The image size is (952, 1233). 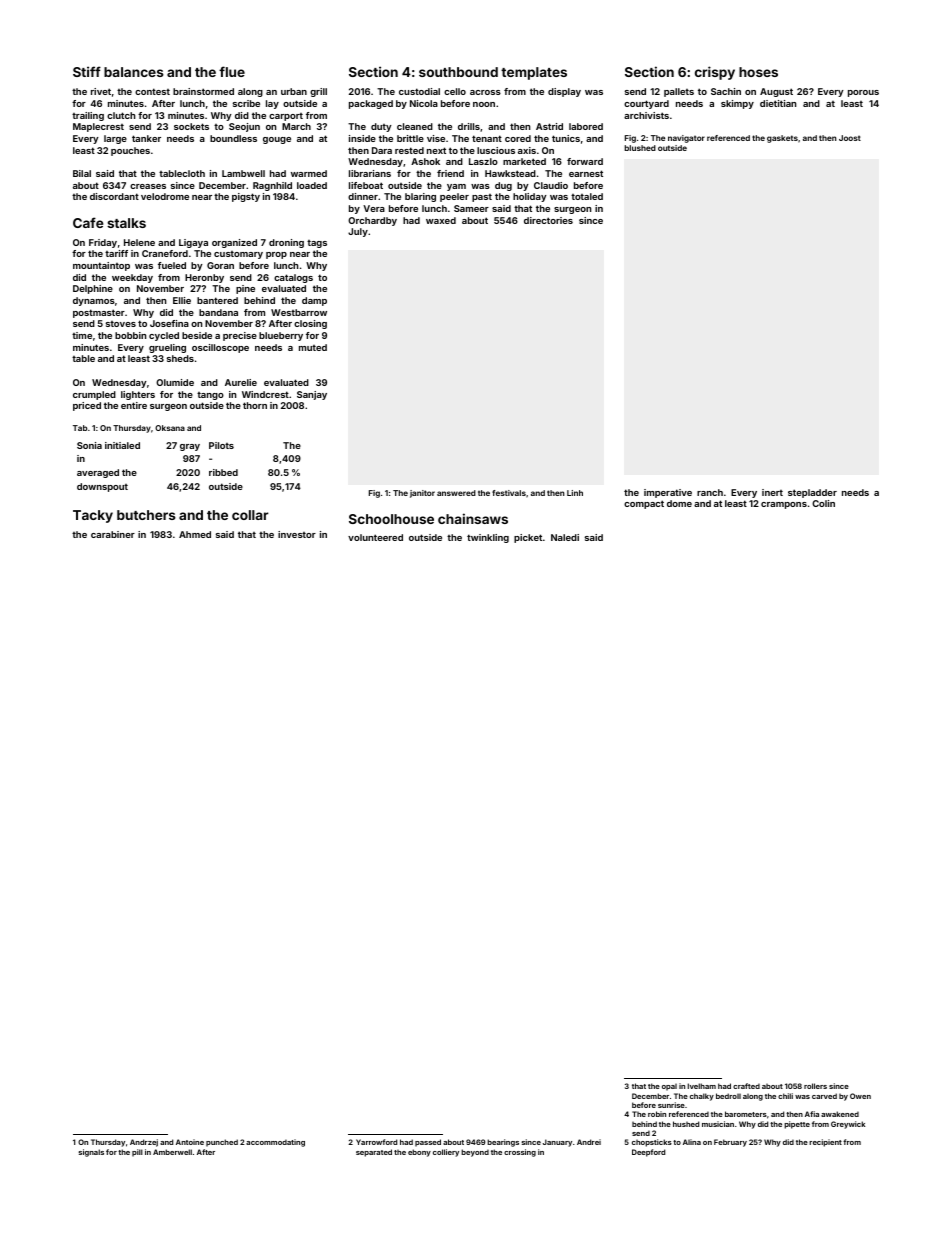 What do you see at coordinates (692, 1142) in the page?
I see `Alina` at bounding box center [692, 1142].
